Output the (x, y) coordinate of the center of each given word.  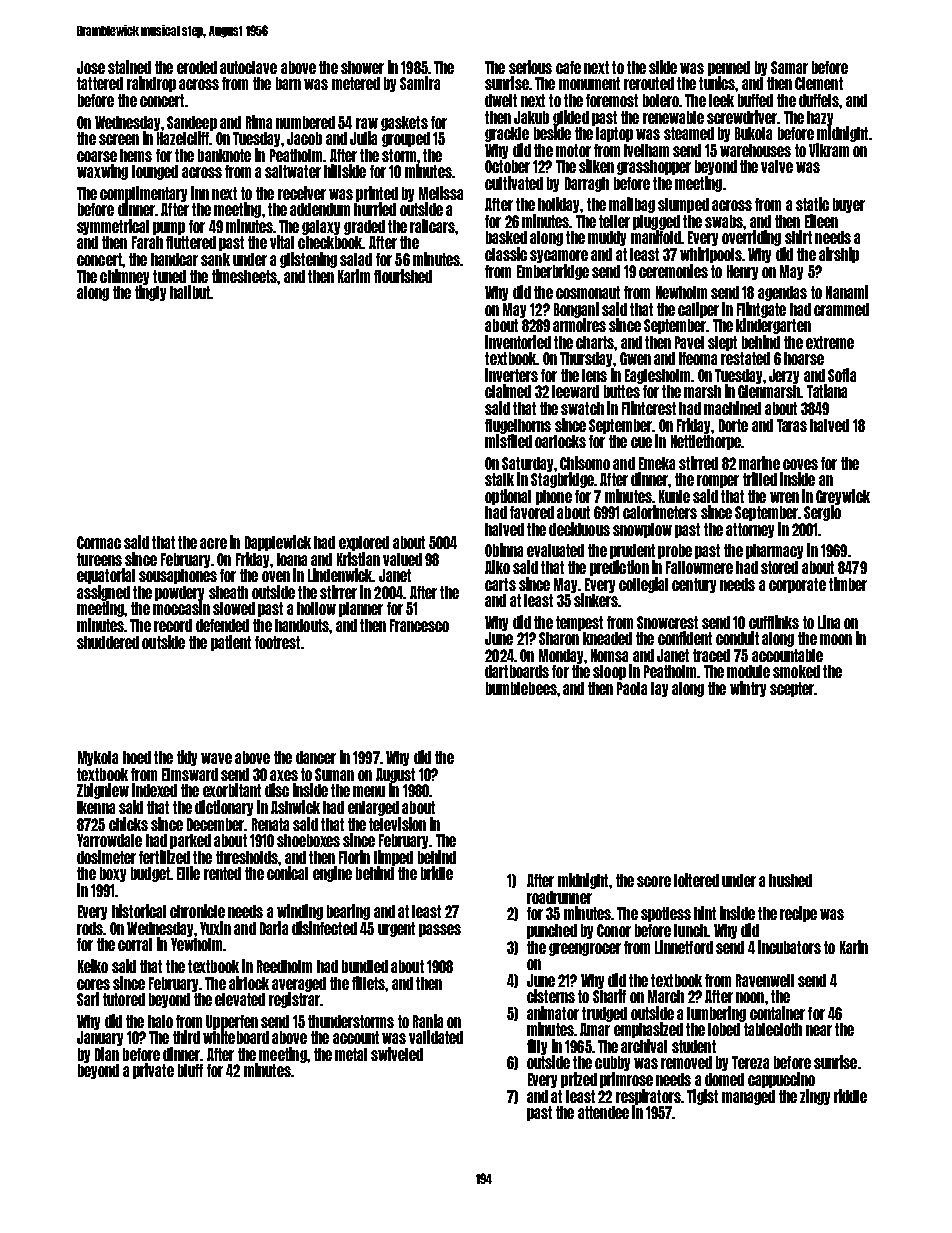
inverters (511, 375)
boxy (113, 874)
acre (213, 543)
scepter (792, 689)
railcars (432, 226)
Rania (428, 1021)
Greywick (843, 497)
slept (722, 343)
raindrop (151, 84)
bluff (190, 1070)
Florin (354, 857)
